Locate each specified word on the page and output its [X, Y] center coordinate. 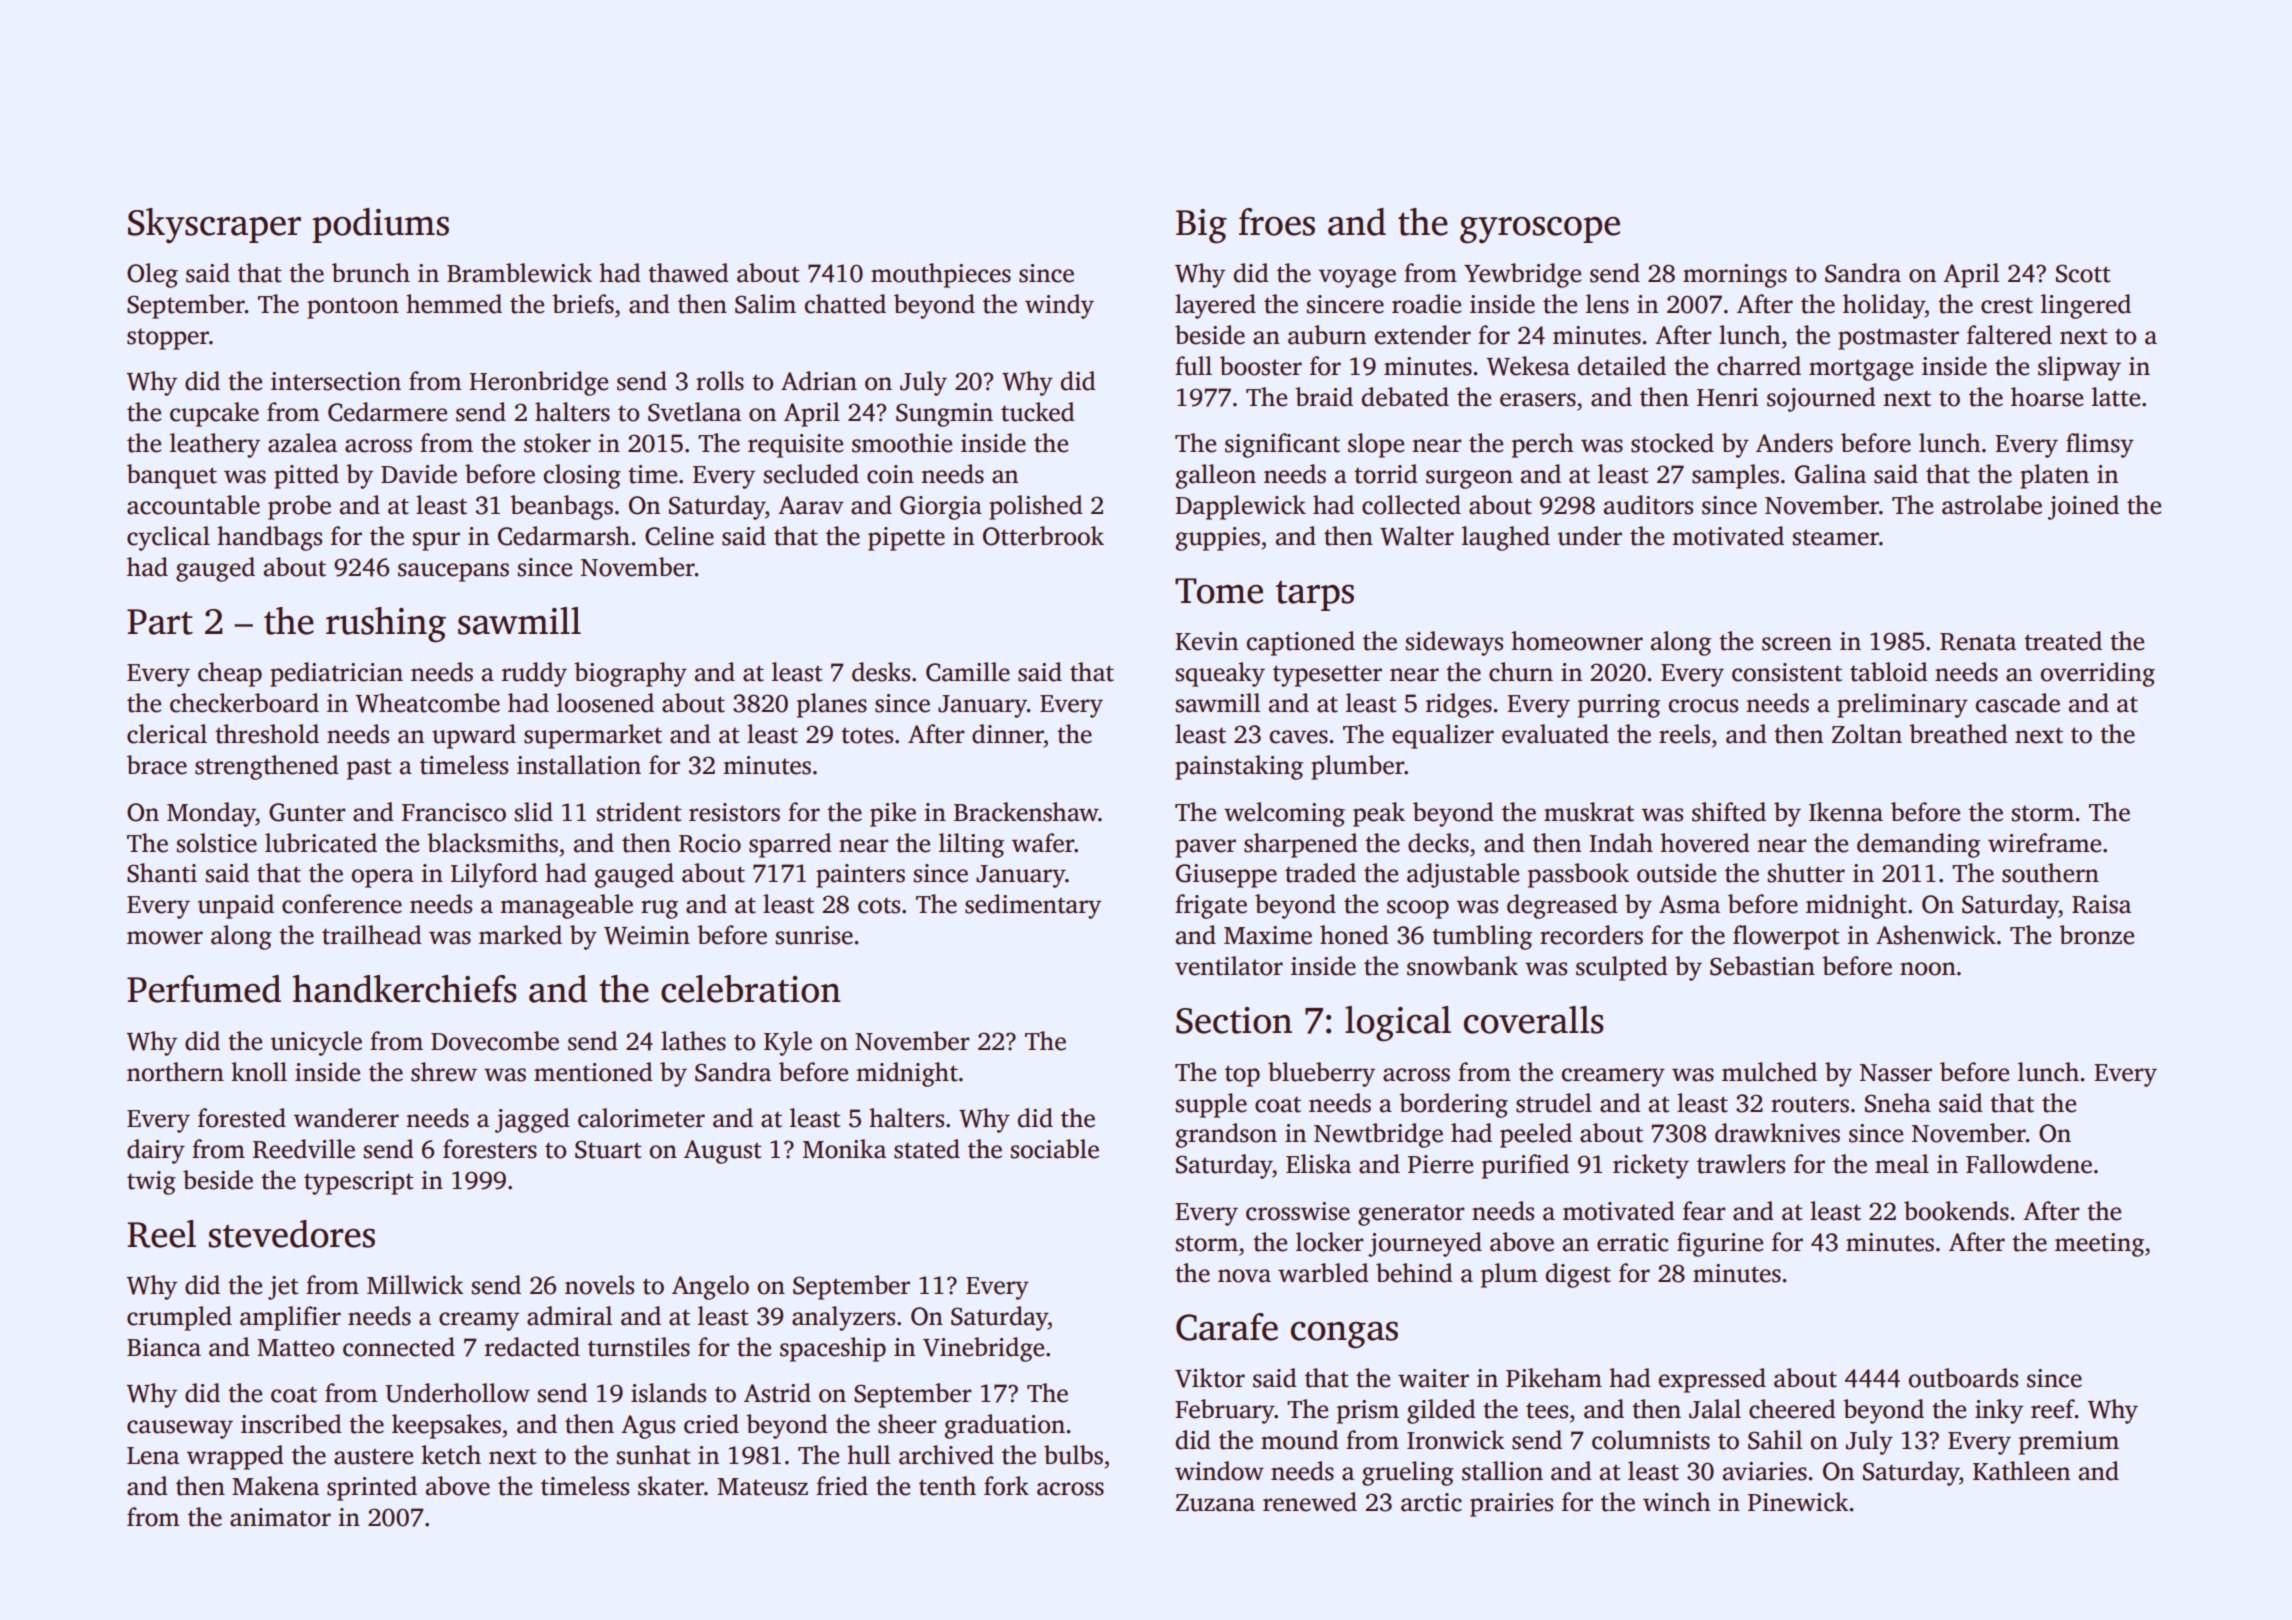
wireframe [2044, 843]
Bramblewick [519, 273]
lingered [2086, 306]
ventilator [1229, 966]
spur [436, 541]
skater [671, 1486]
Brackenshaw [1026, 812]
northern [175, 1072]
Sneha [1898, 1103]
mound [1299, 1440]
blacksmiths [492, 843]
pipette [906, 539]
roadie [1426, 304]
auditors [1648, 505]
